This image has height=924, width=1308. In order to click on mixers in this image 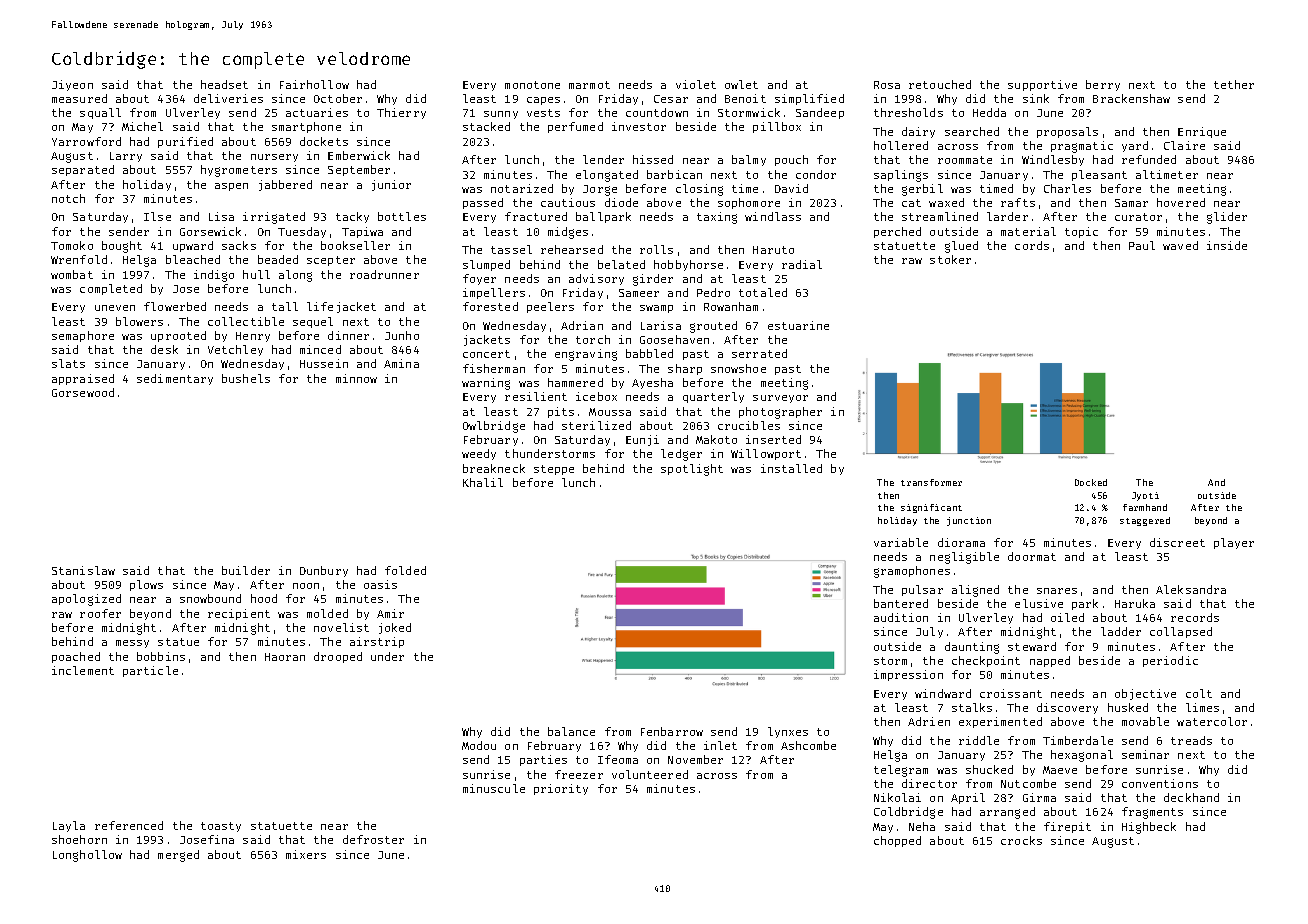, I will do `click(306, 854)`.
